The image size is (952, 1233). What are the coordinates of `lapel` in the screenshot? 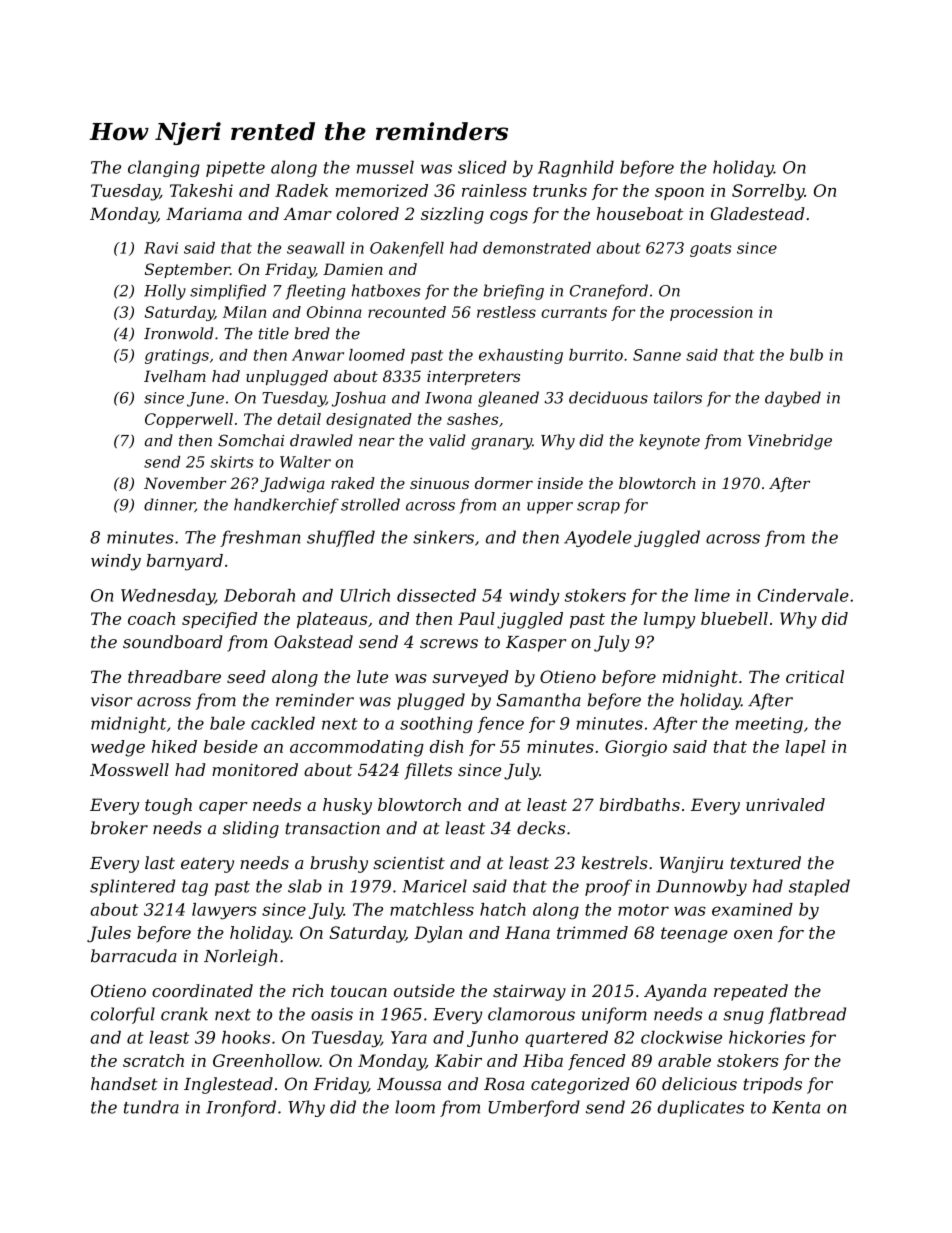 It's located at (805, 748).
